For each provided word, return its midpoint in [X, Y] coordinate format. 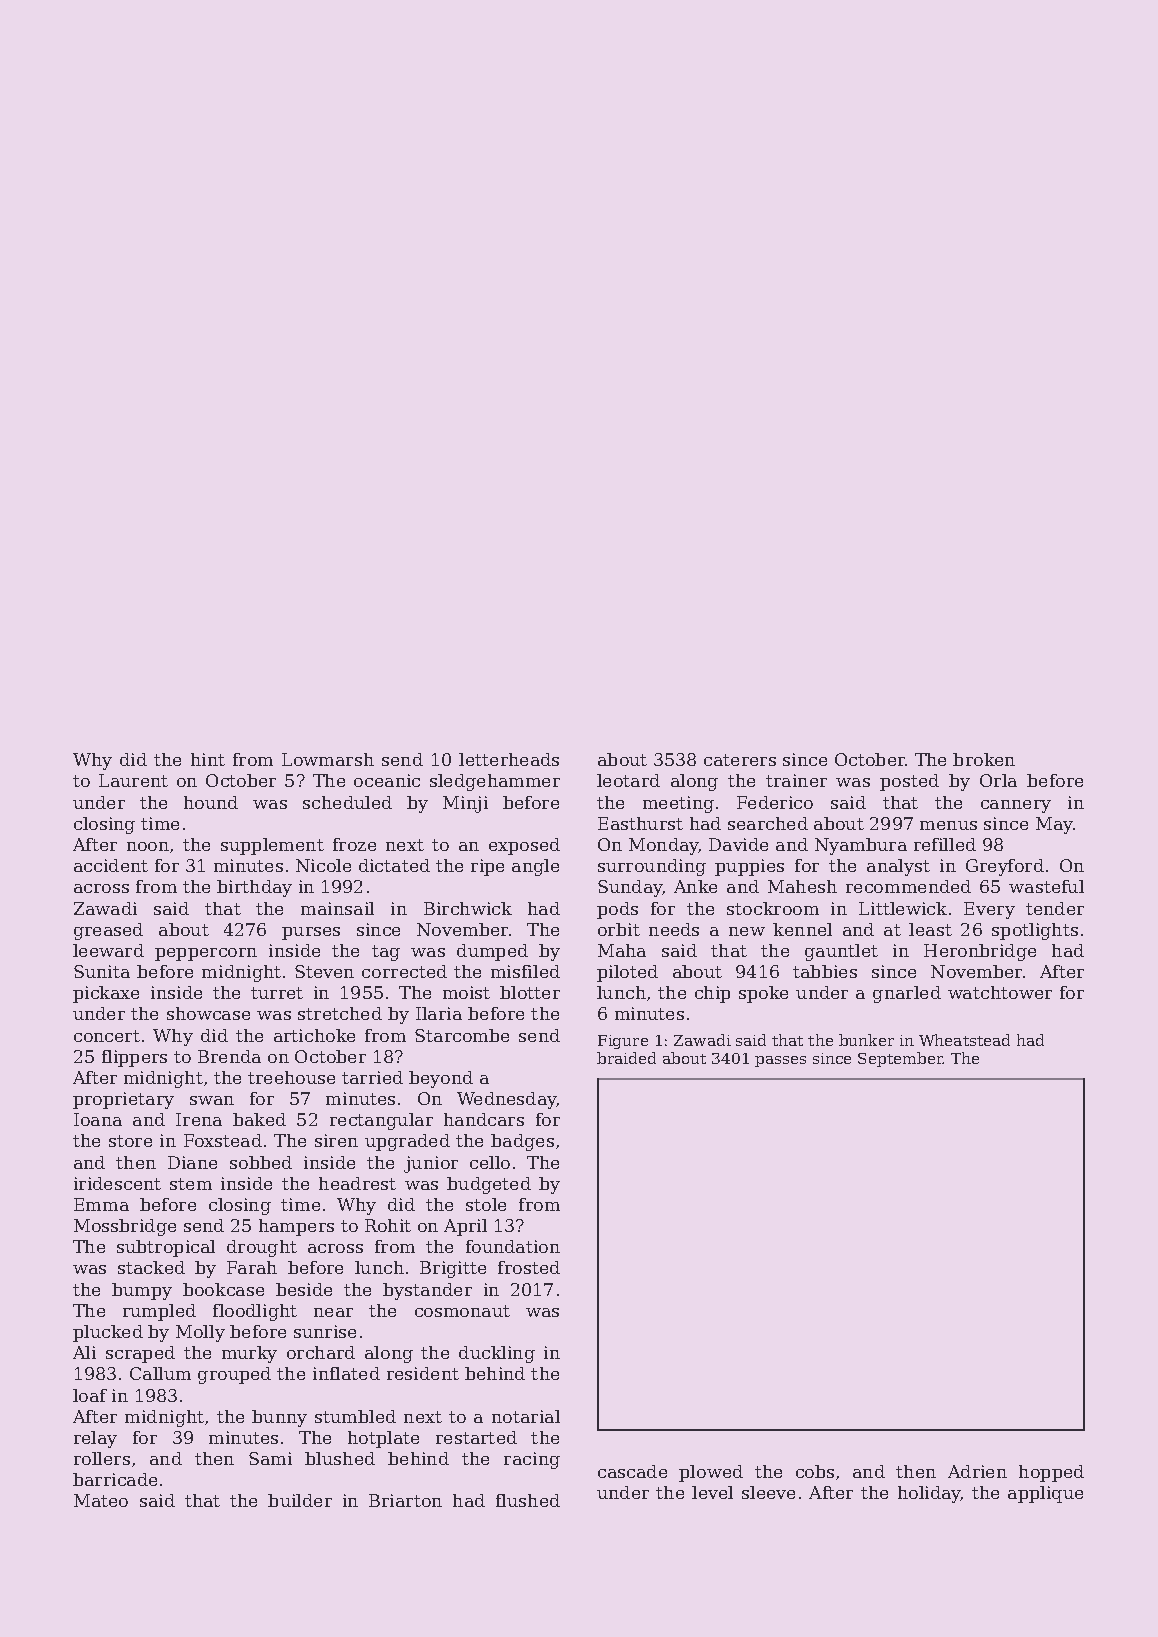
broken [984, 759]
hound [211, 802]
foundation [513, 1246]
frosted [529, 1267]
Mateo [101, 1500]
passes [780, 1061]
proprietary [123, 1100]
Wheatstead [964, 1040]
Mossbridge [125, 1227]
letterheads [509, 759]
